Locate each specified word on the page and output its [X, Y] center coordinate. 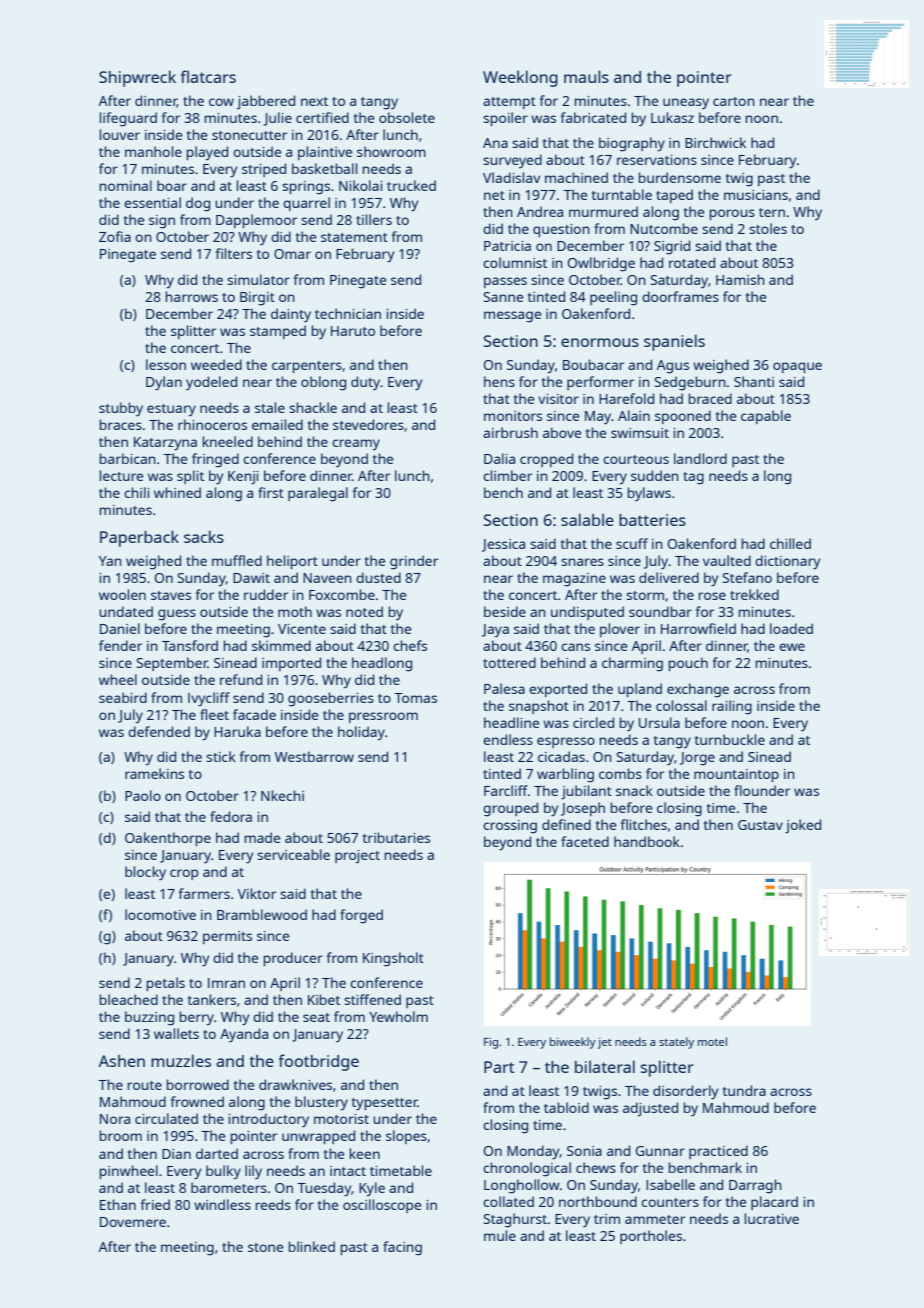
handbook [647, 841]
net [494, 195]
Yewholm [398, 1016]
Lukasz [672, 117]
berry [196, 1018]
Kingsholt [393, 959]
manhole [153, 151]
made [262, 837]
